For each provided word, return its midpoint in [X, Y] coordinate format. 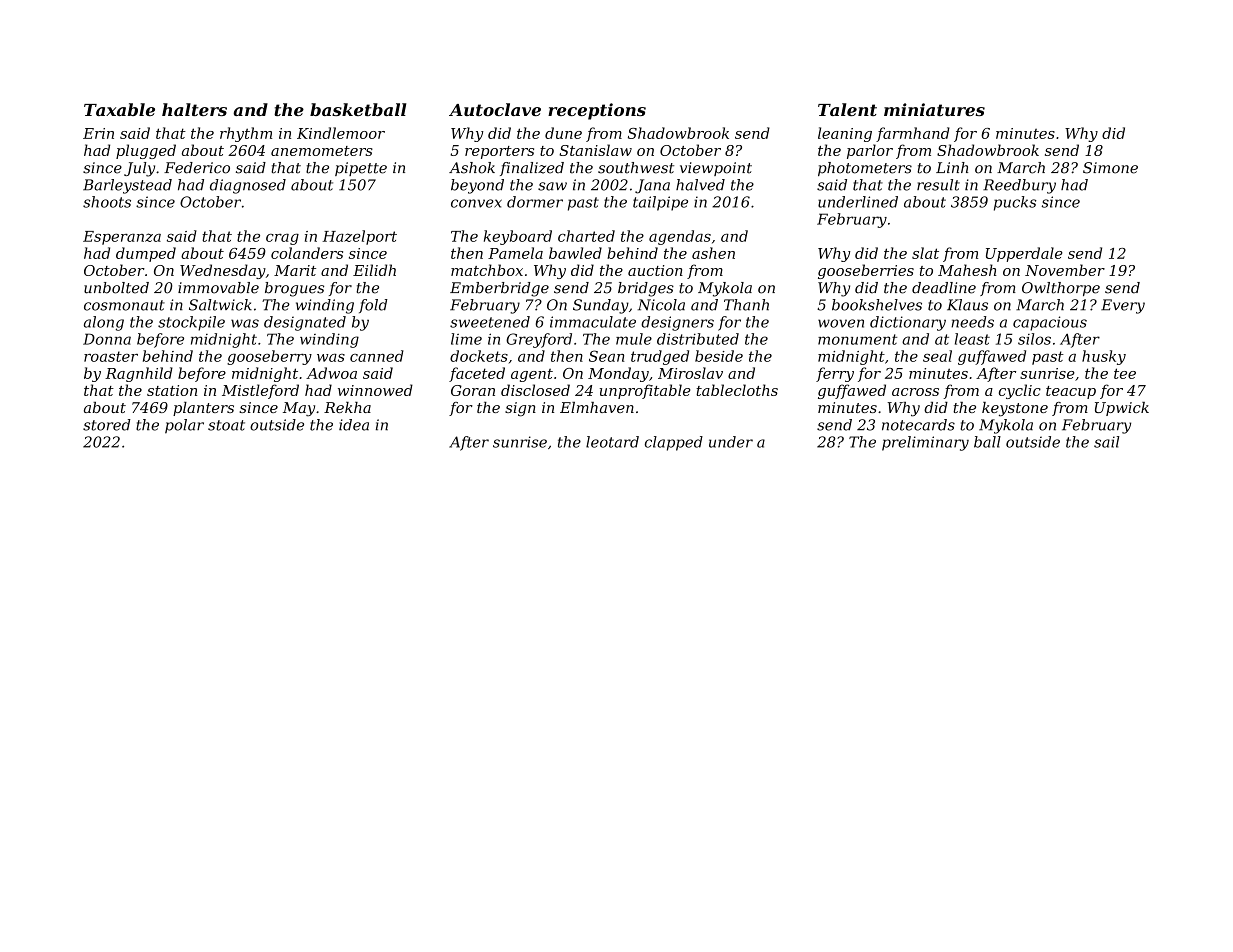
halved [700, 185]
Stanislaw [595, 150]
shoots [107, 202]
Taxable [119, 109]
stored [107, 425]
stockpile [191, 323]
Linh [952, 167]
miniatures [934, 109]
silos [1034, 339]
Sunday [601, 306]
